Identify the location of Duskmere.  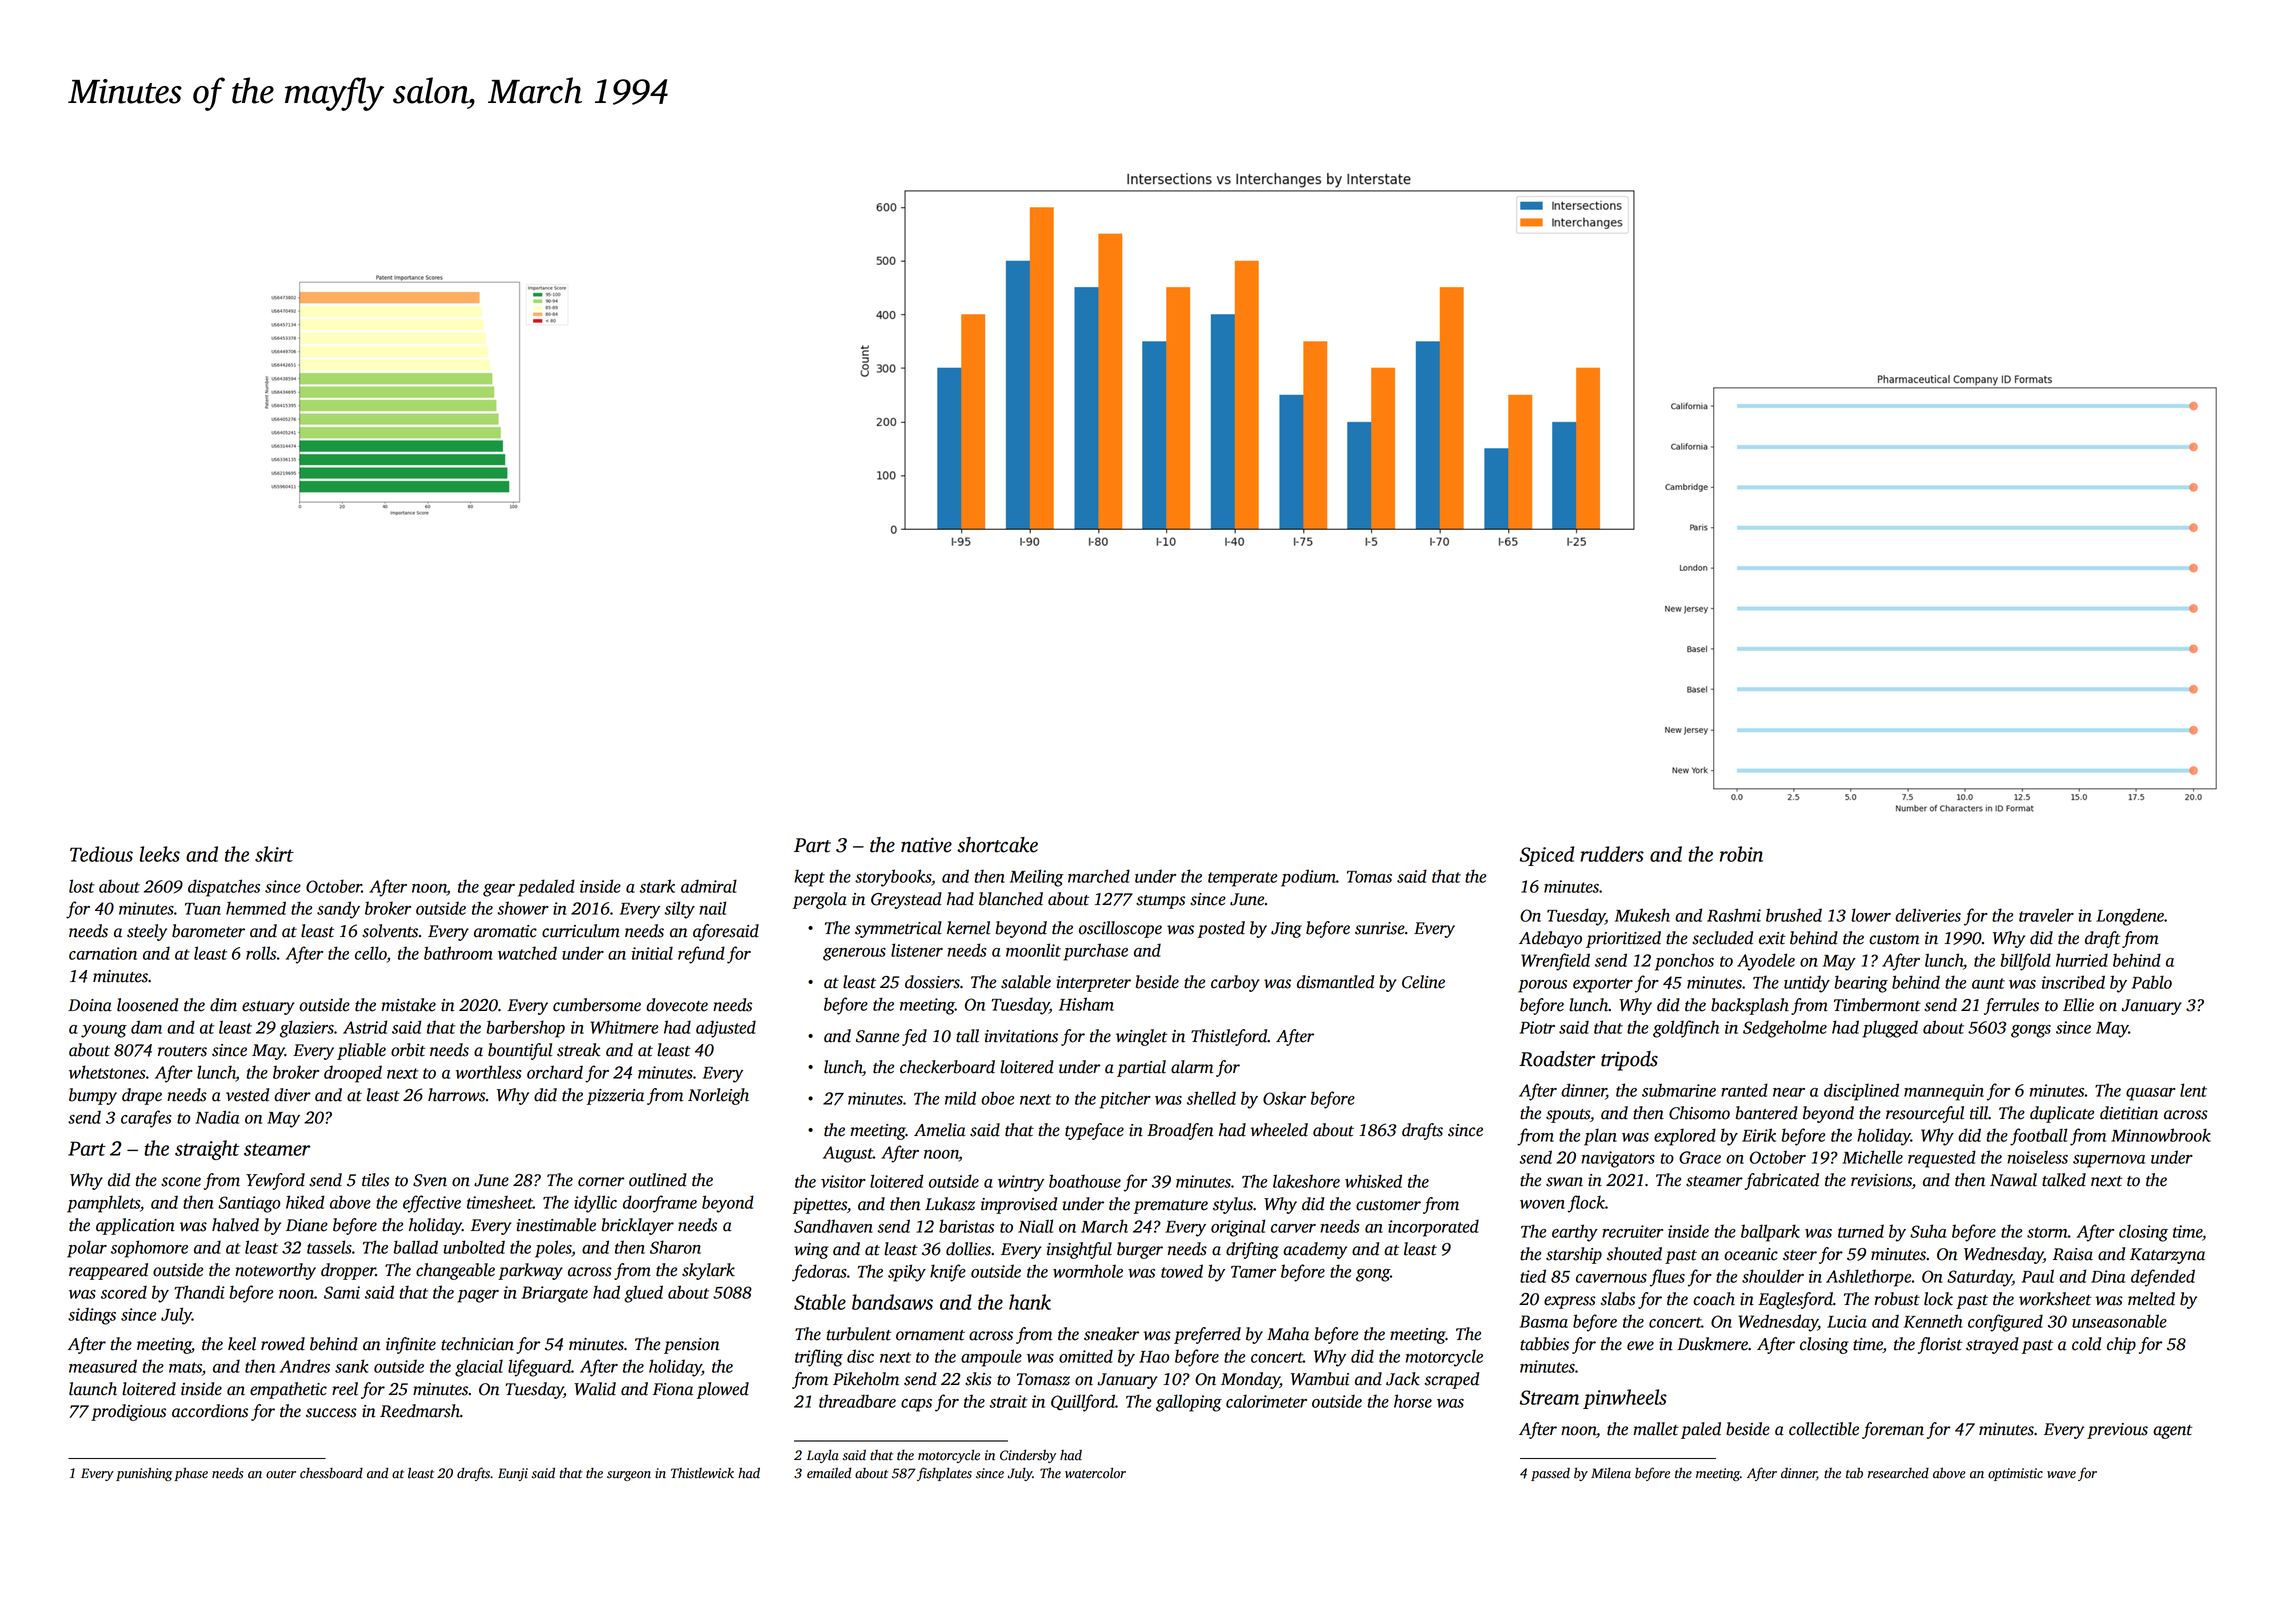
(1712, 1344).
